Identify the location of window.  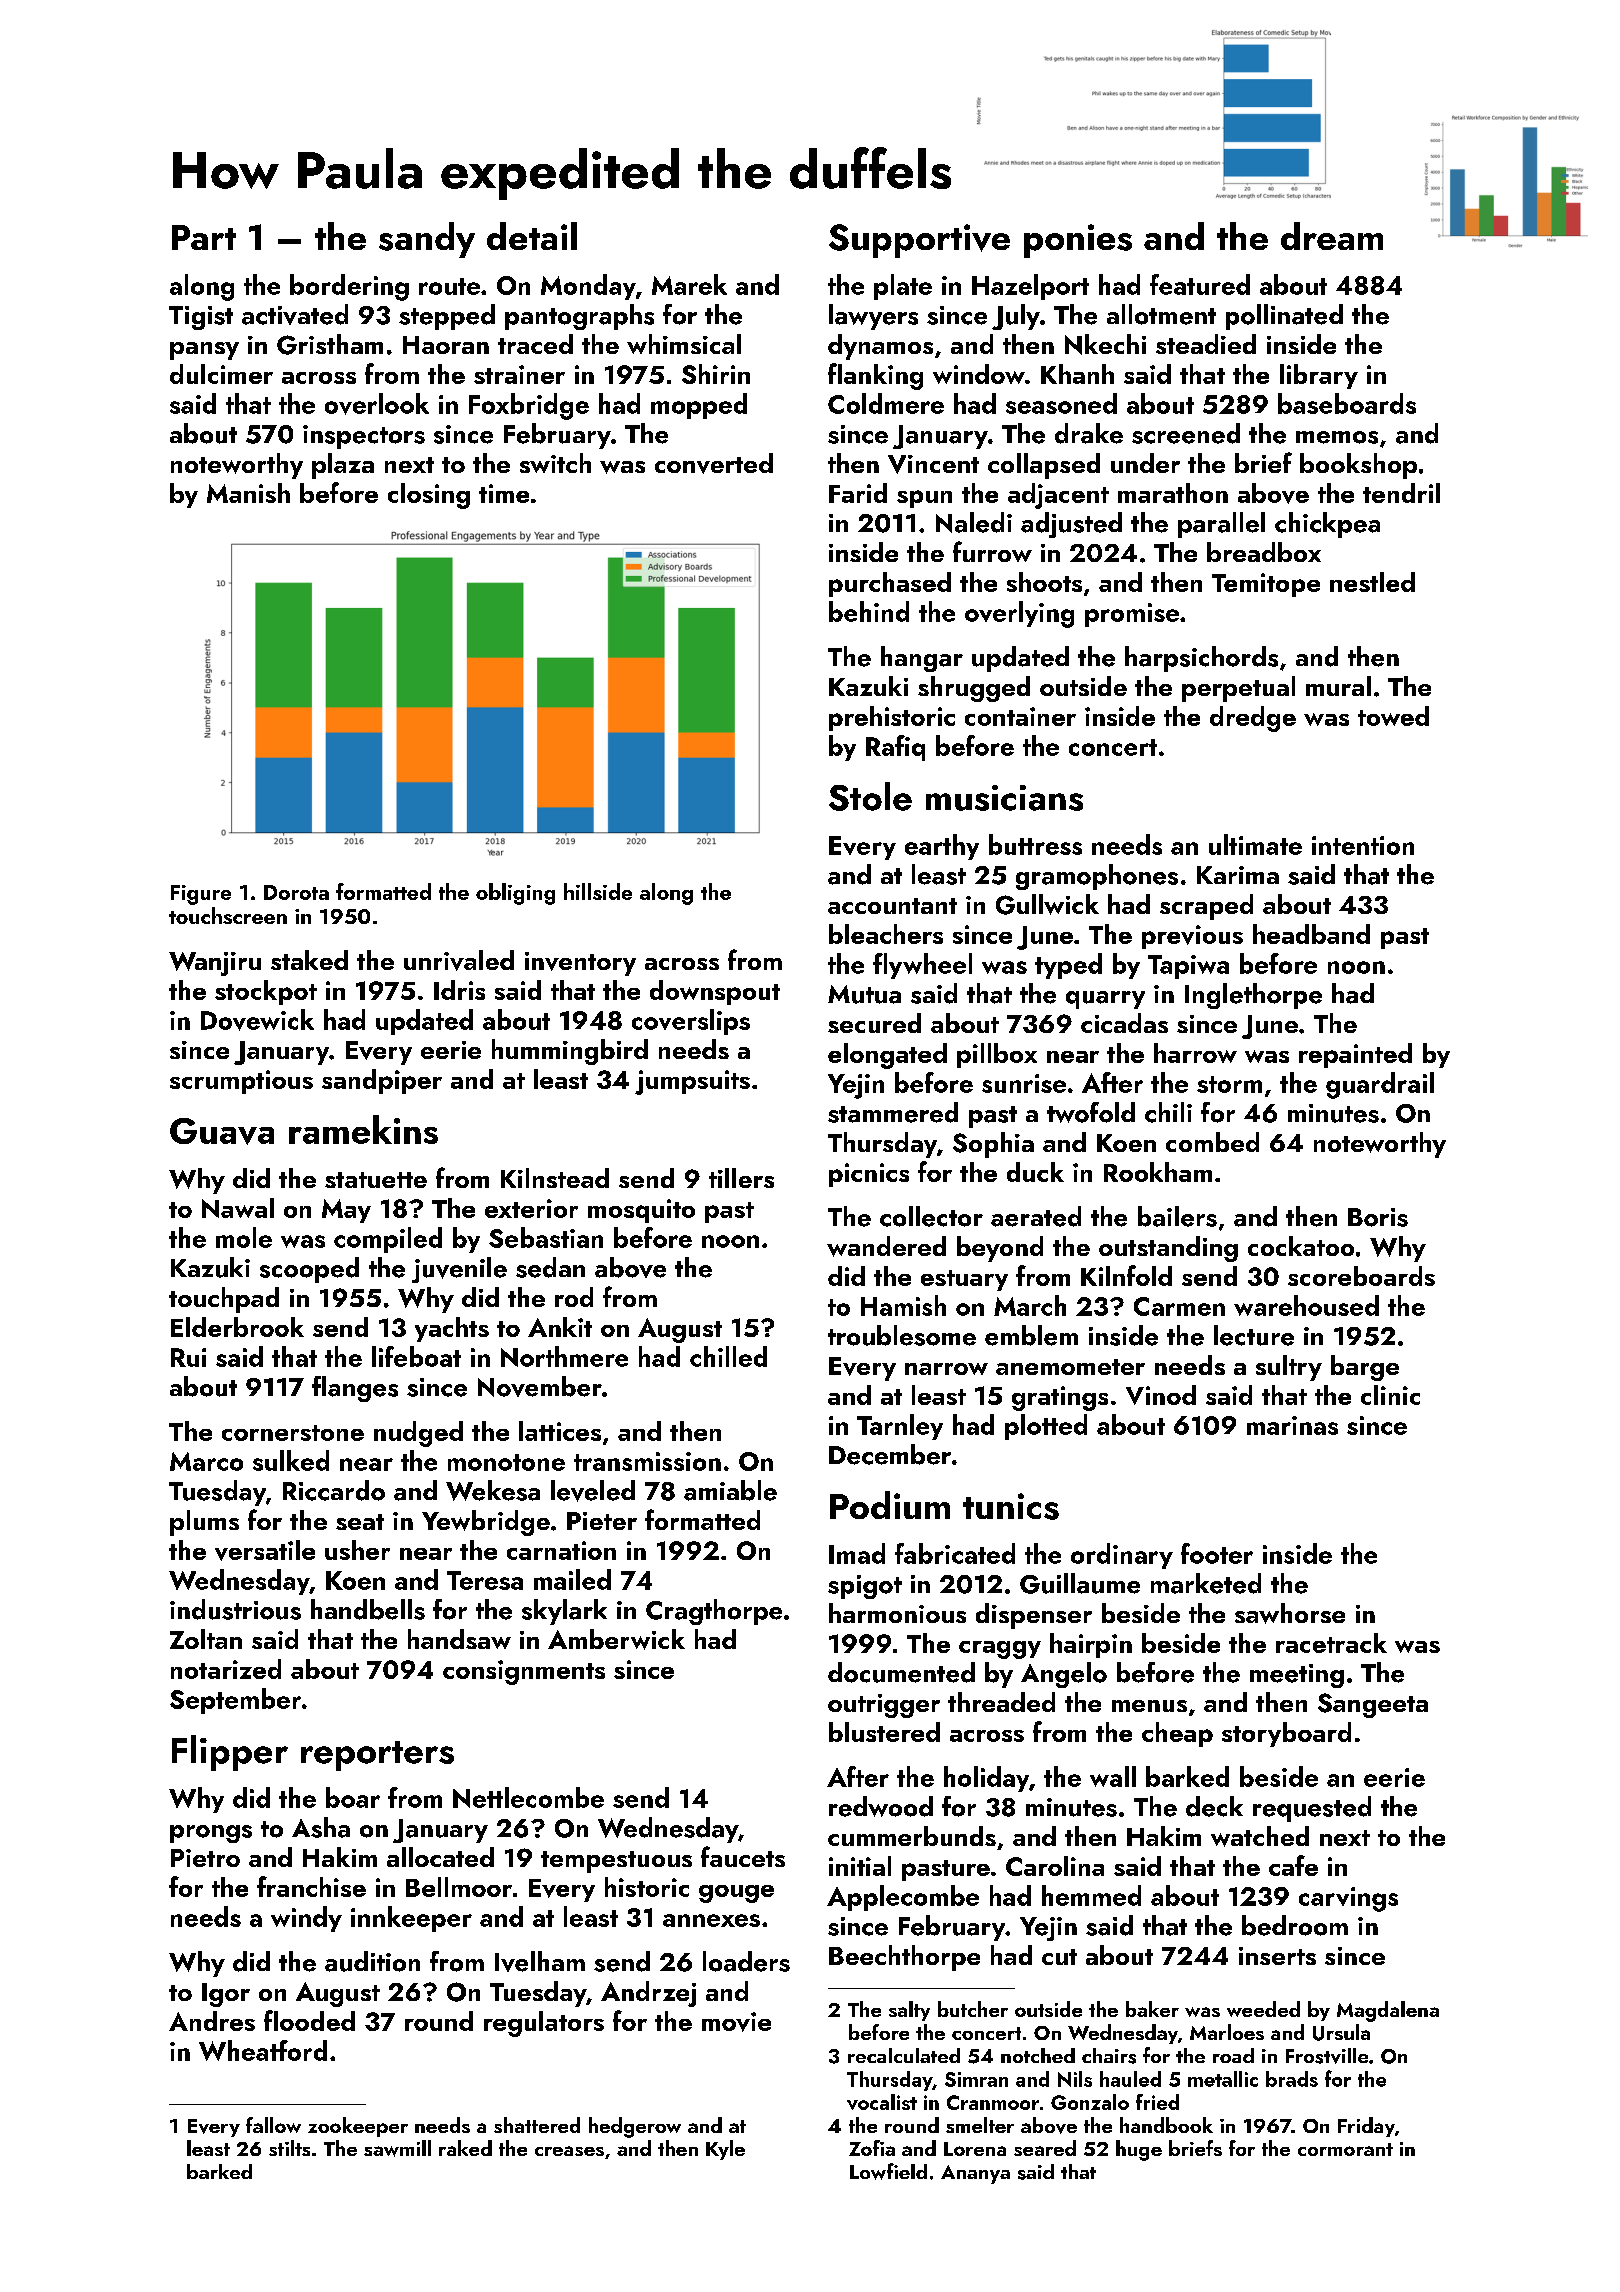
(979, 374).
